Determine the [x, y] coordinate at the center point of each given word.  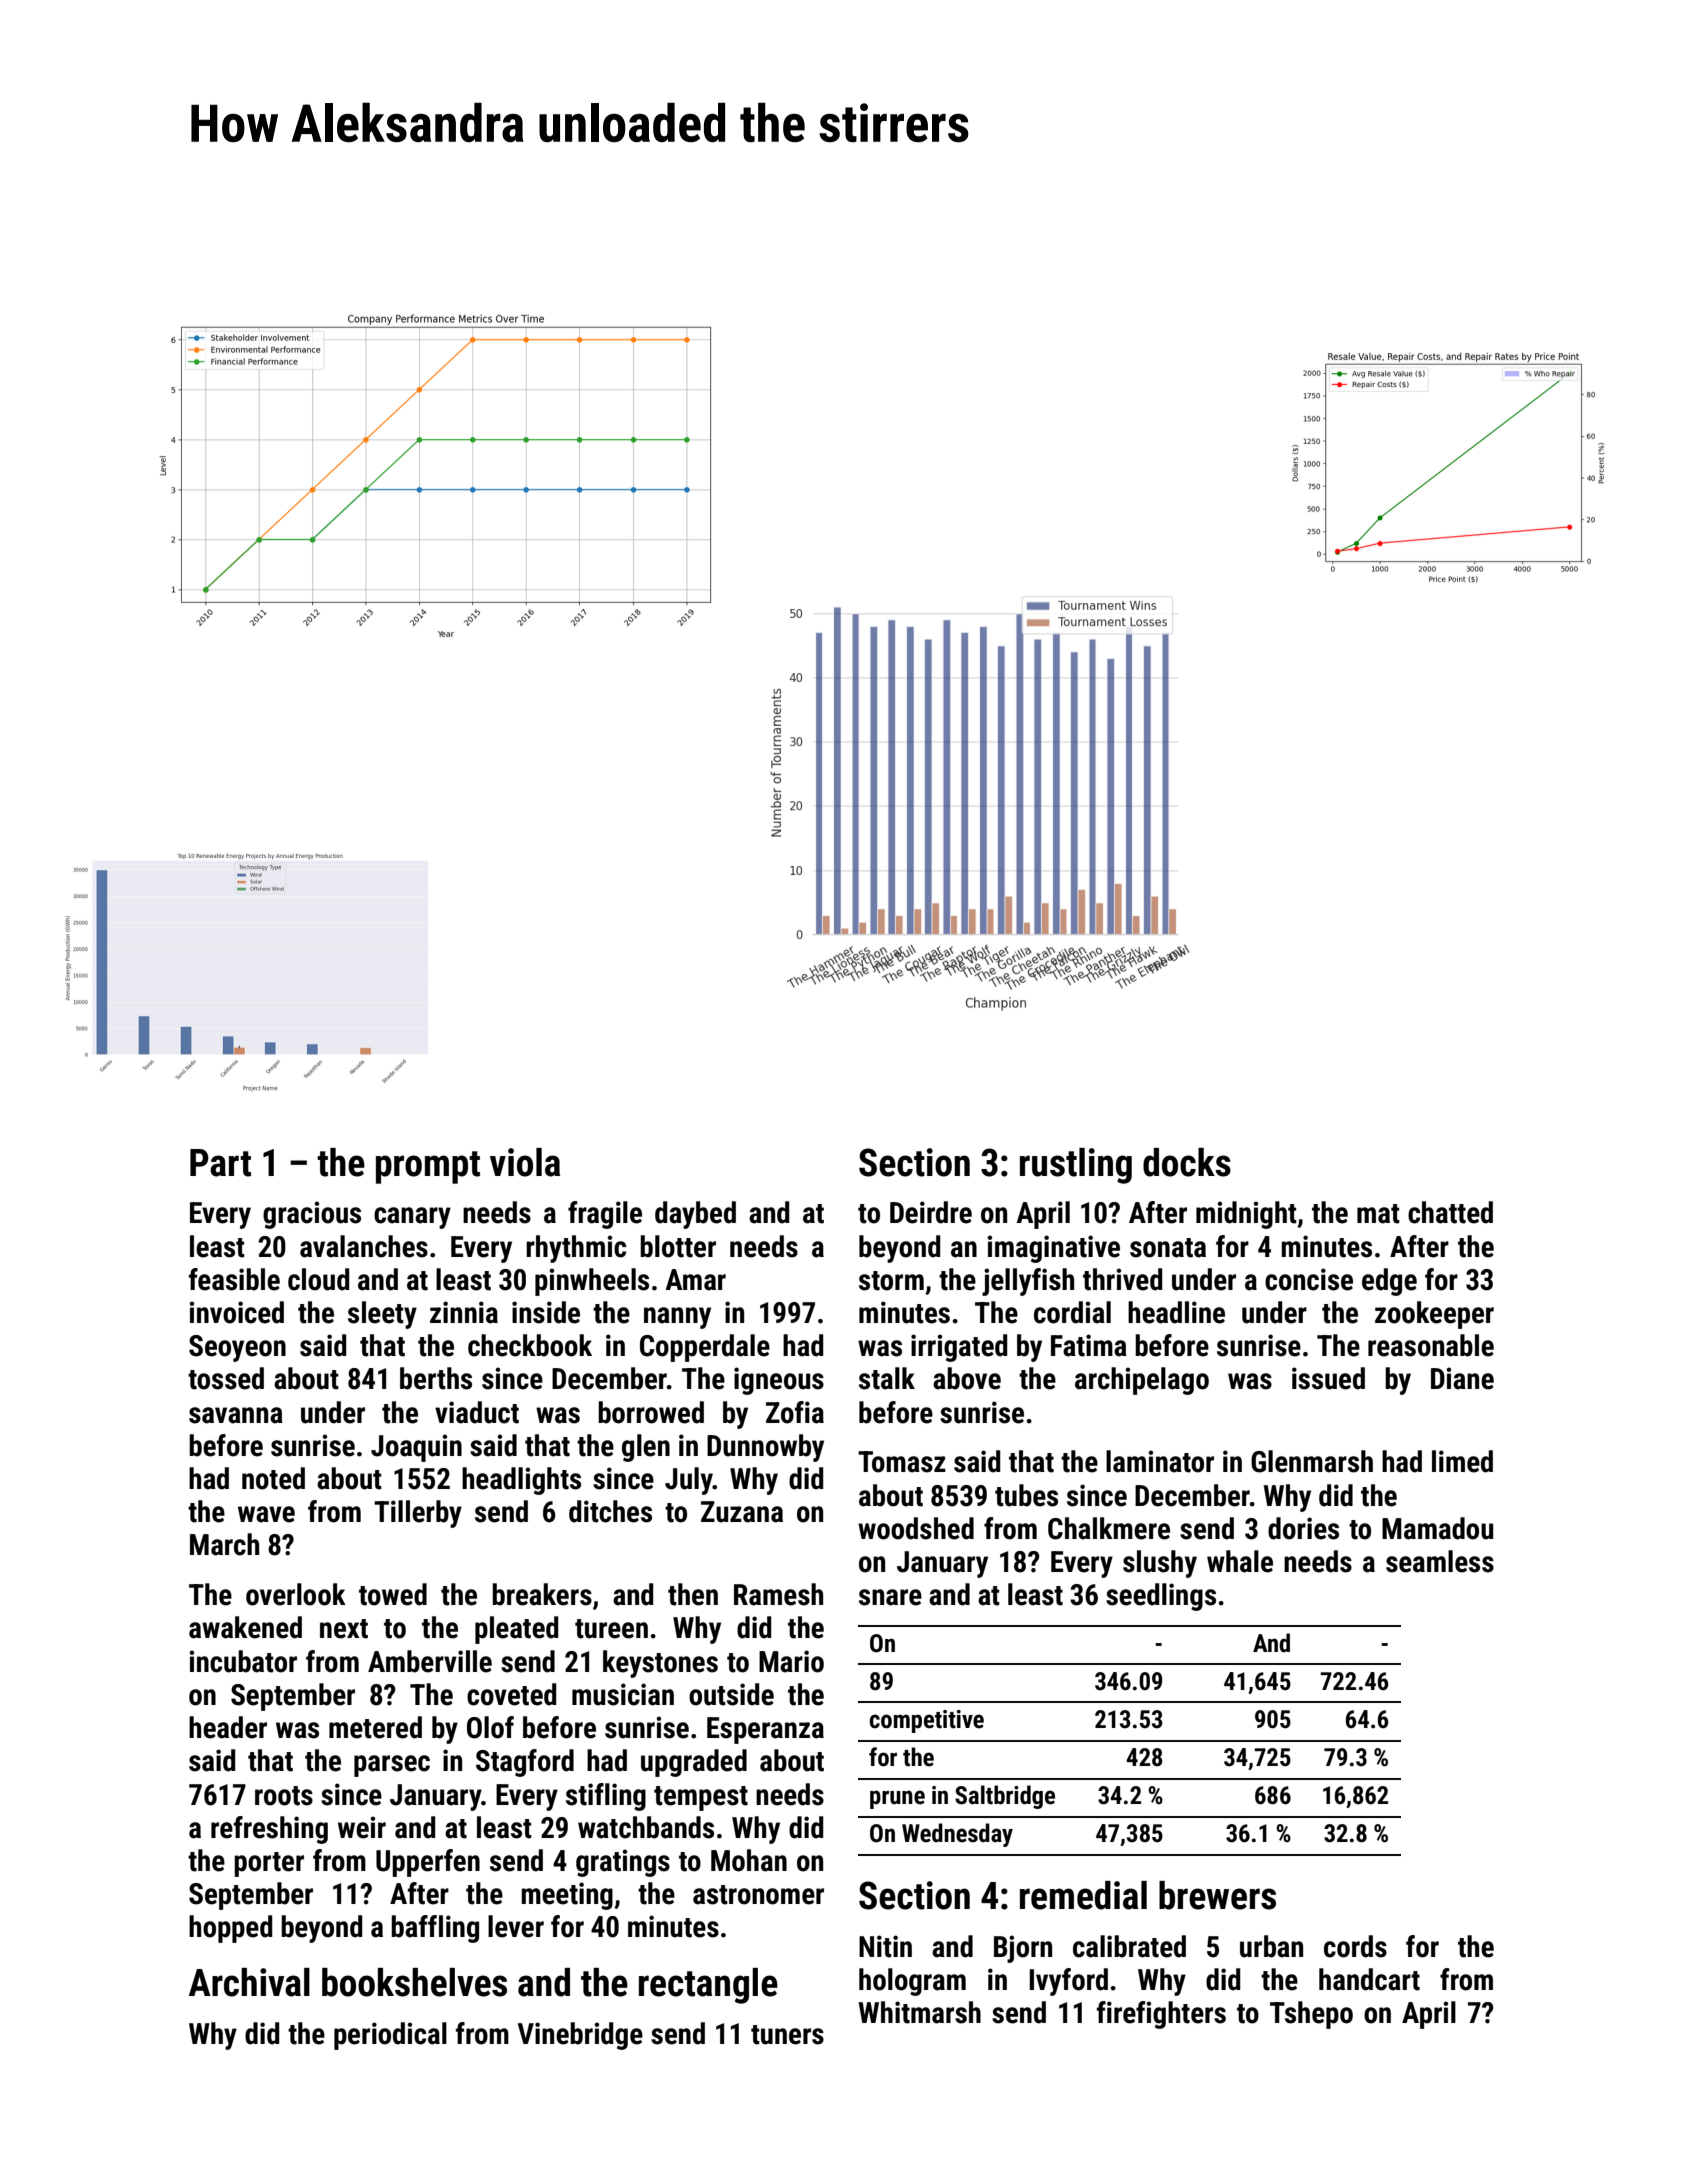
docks [1187, 1162]
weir [362, 1827]
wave [266, 1514]
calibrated [1129, 1946]
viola [525, 1162]
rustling [1076, 1166]
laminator [1160, 1461]
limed [1462, 1461]
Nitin [885, 1946]
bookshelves [414, 1982]
